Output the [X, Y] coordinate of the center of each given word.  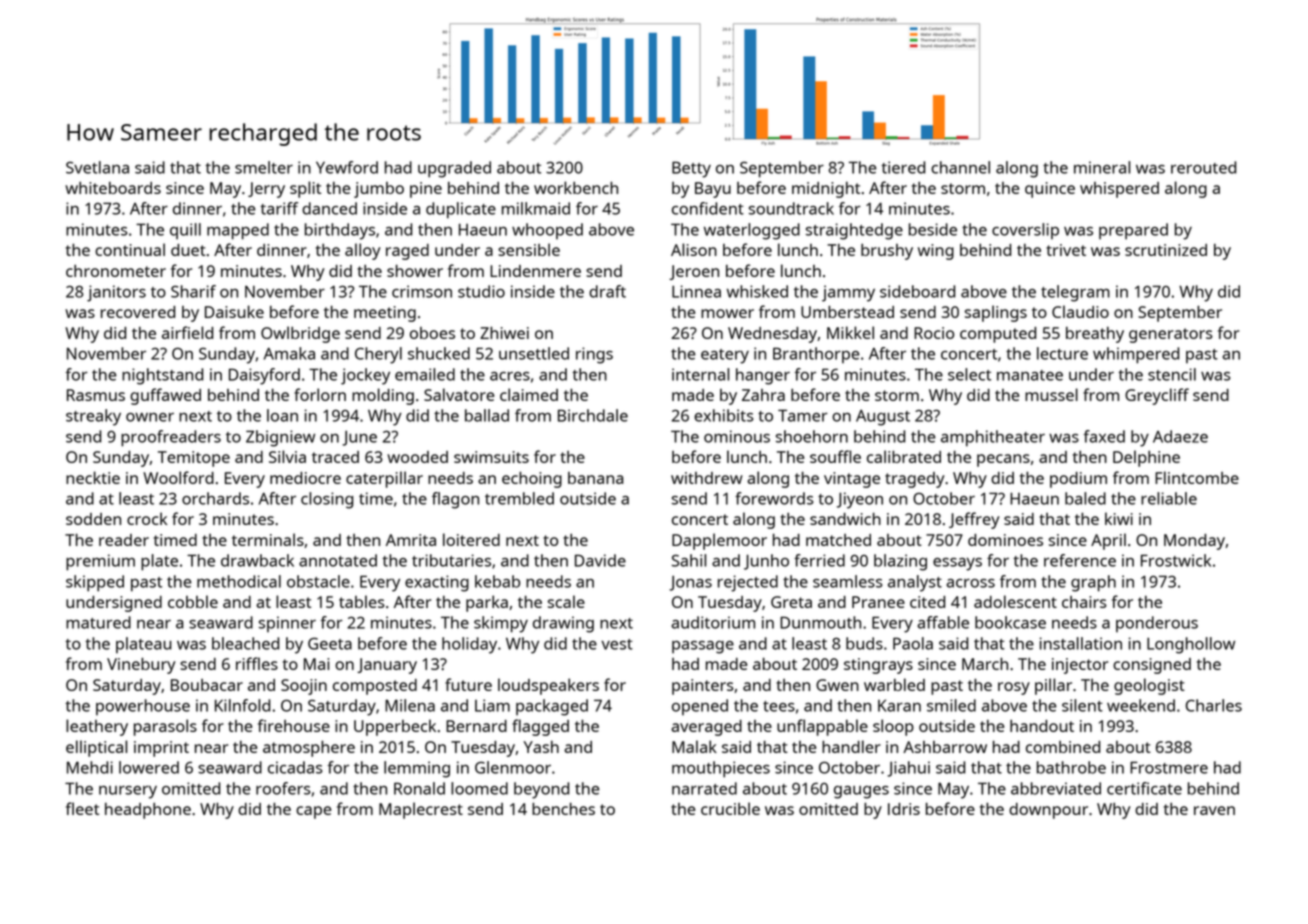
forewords [774, 498]
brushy [887, 252]
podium [1078, 480]
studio [481, 291]
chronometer [116, 271]
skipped [95, 583]
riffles [257, 663]
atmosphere [309, 748]
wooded [417, 457]
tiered [903, 167]
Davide [600, 560]
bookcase [1010, 622]
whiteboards [113, 188]
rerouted [1203, 167]
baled [1085, 498]
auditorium [713, 622]
